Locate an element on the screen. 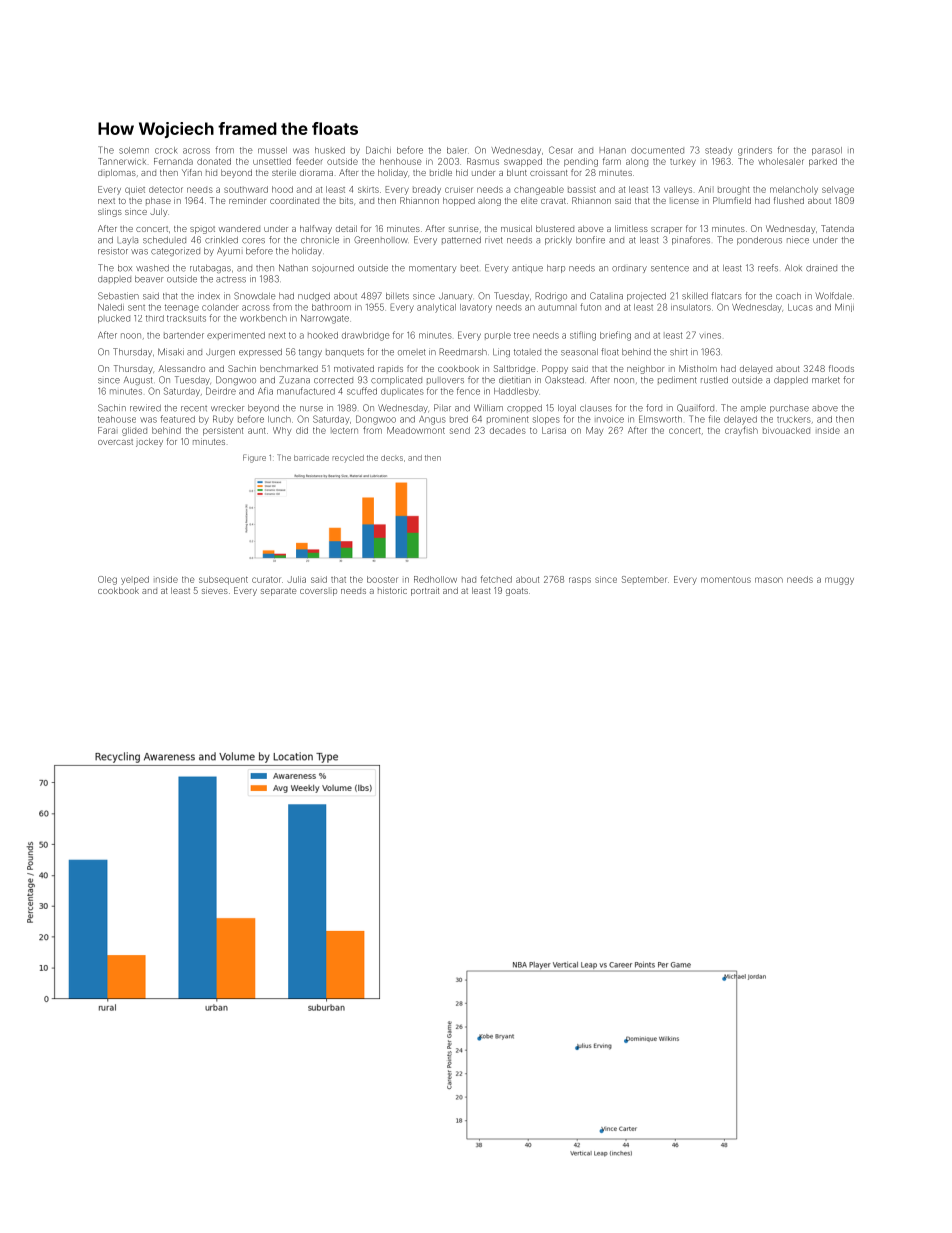 The height and width of the screenshot is (1233, 952). quiet is located at coordinates (135, 190).
